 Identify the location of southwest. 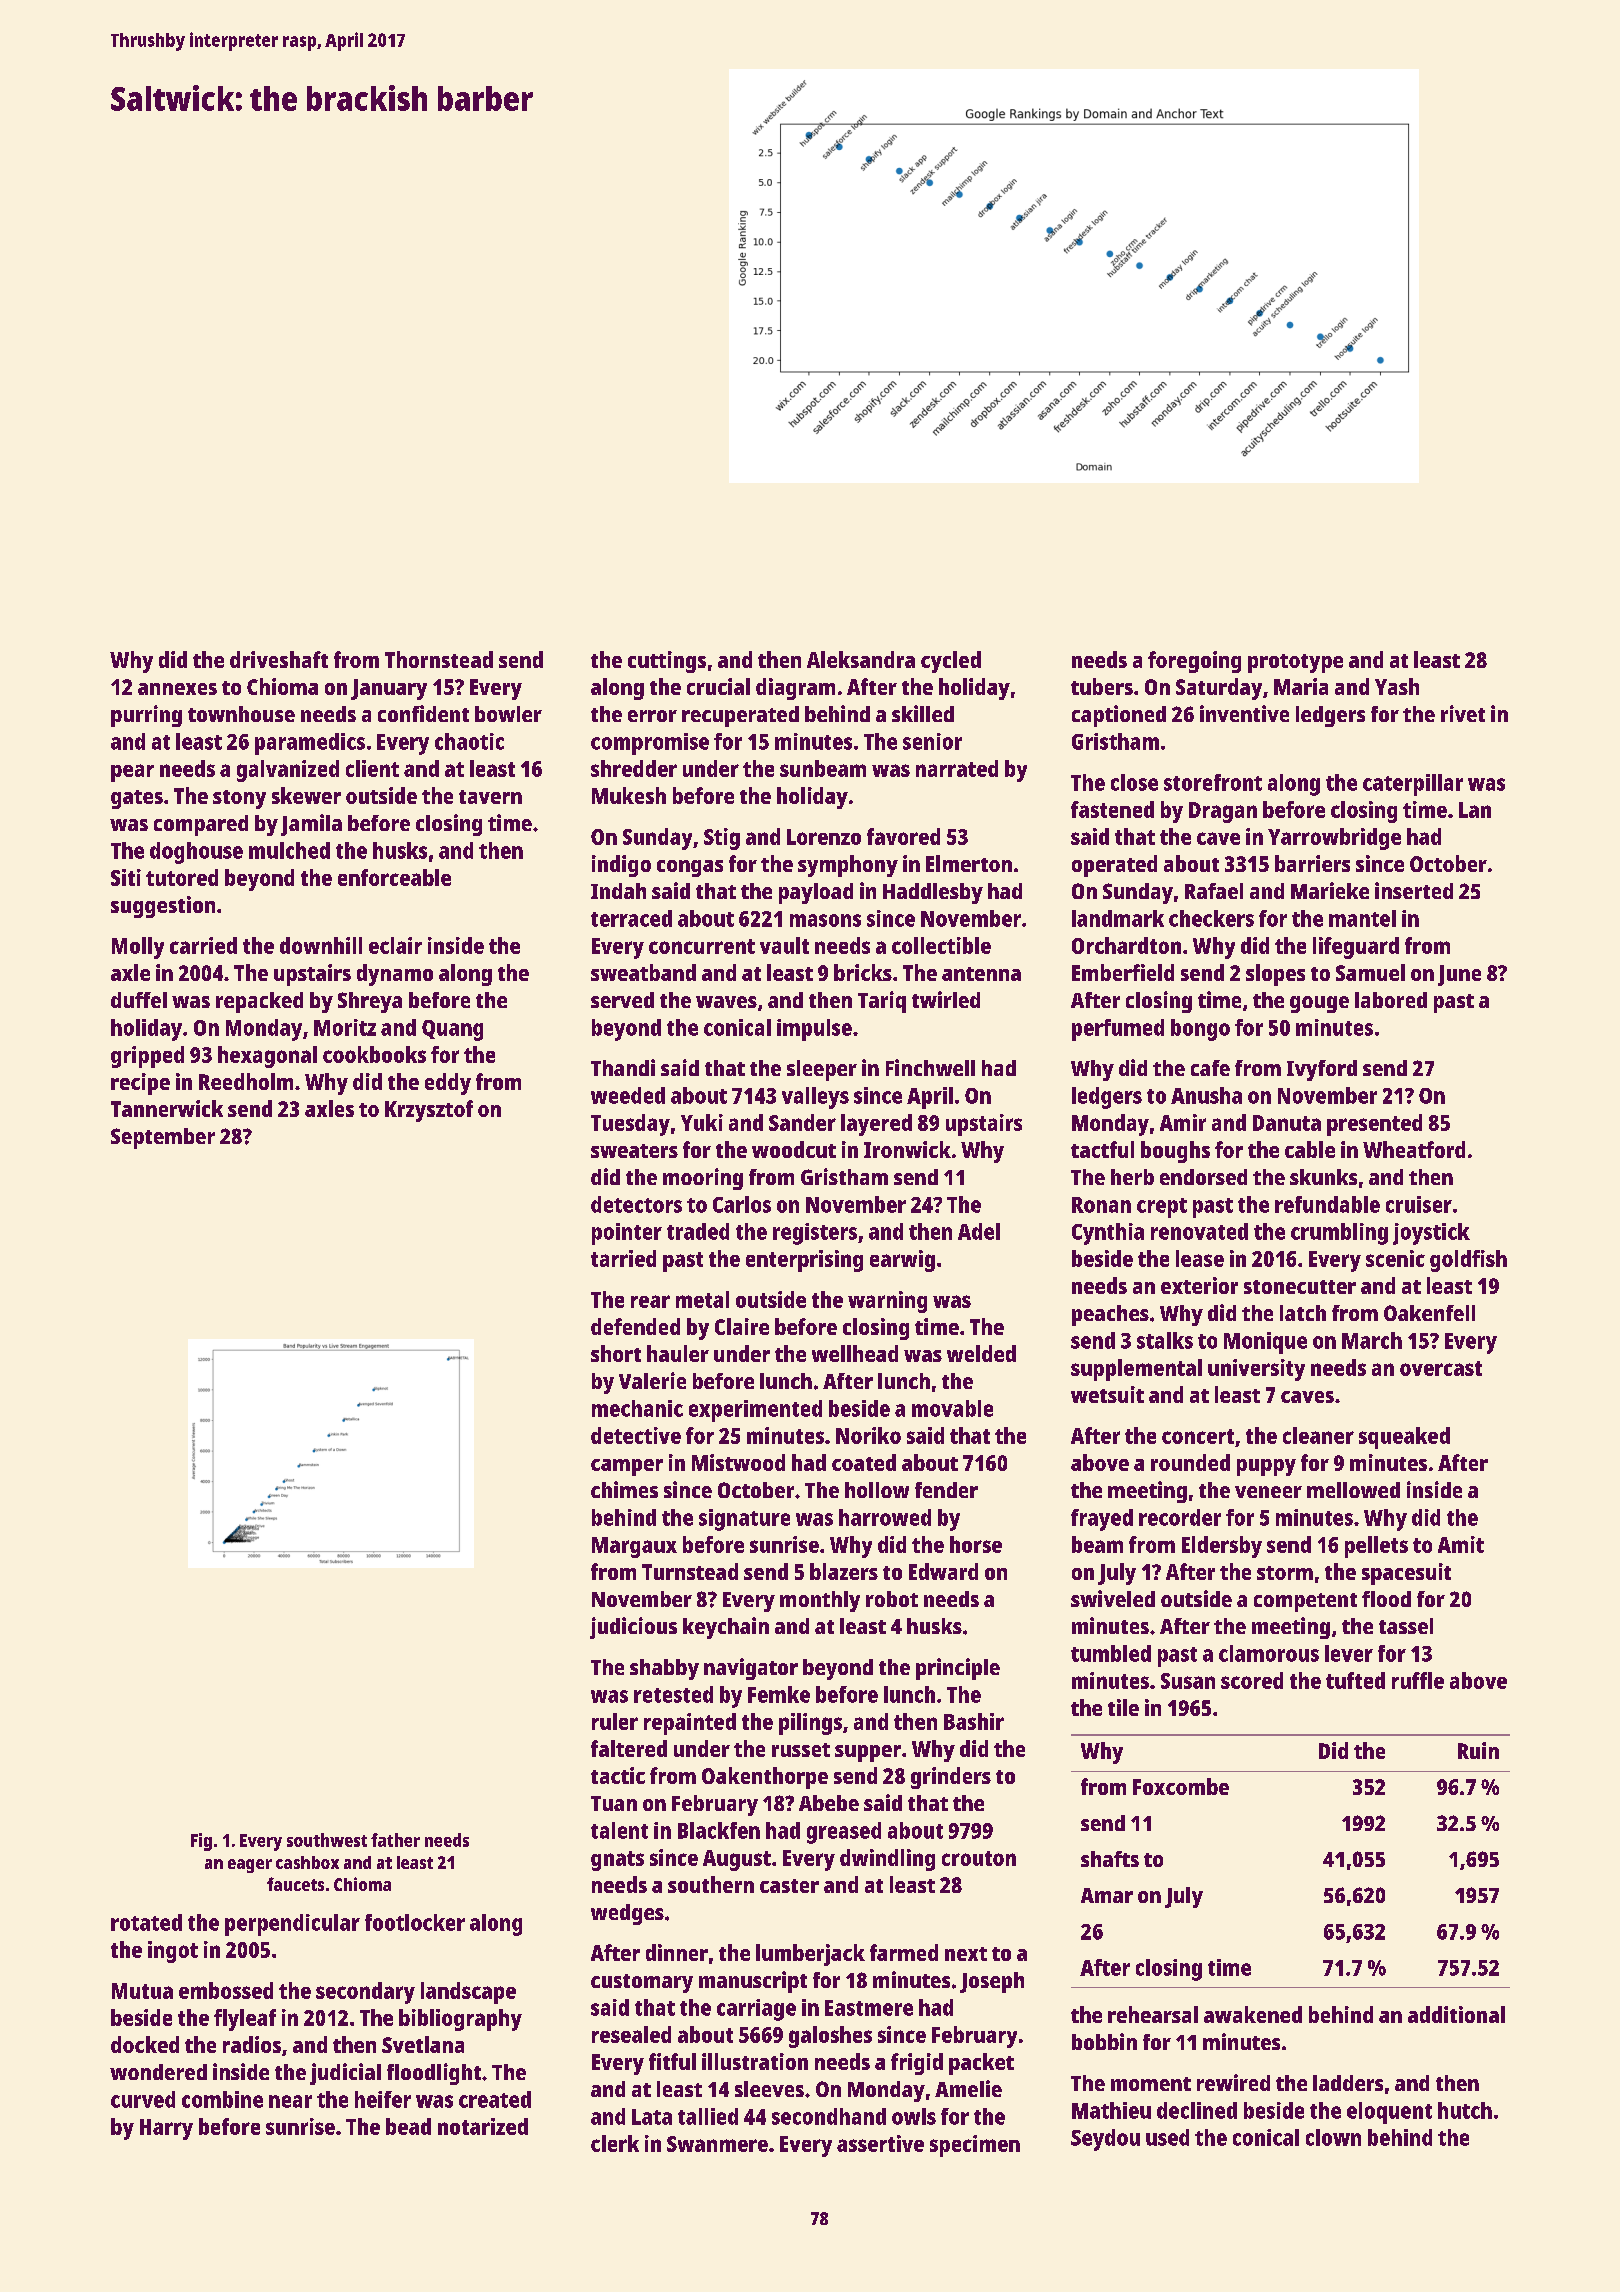
(327, 1840).
